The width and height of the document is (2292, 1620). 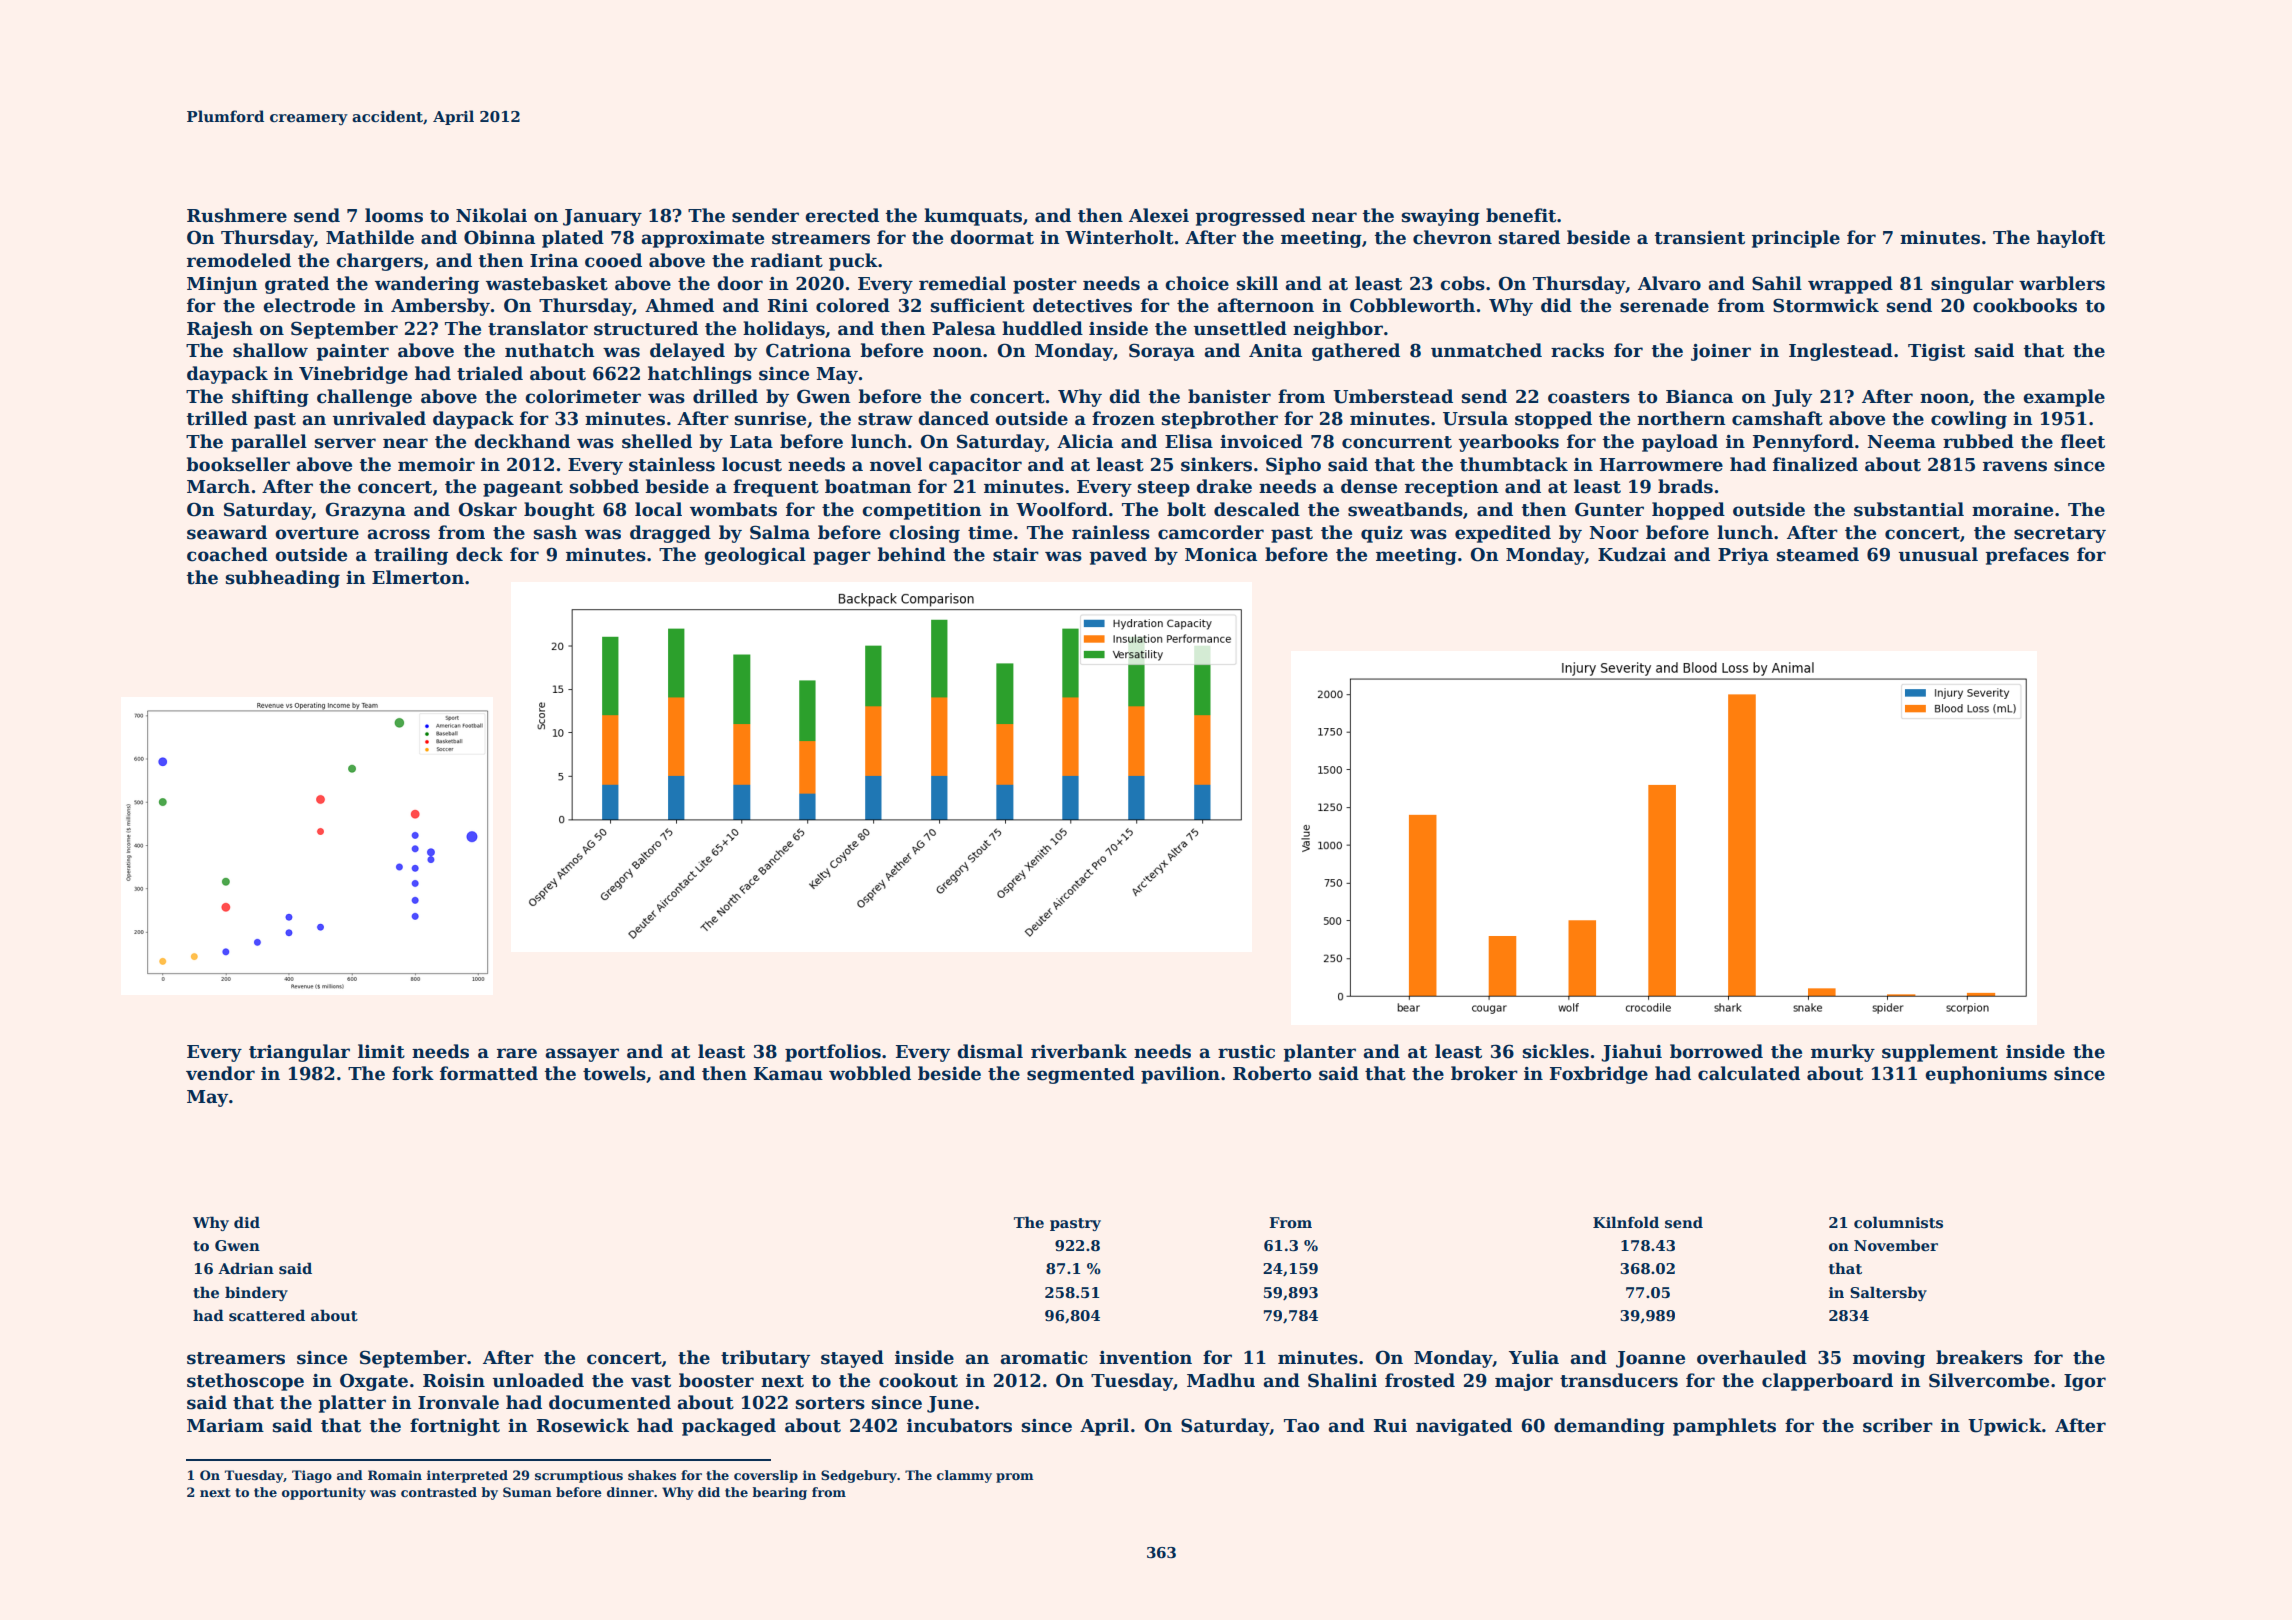 What do you see at coordinates (246, 1268) in the document?
I see `Adrian` at bounding box center [246, 1268].
